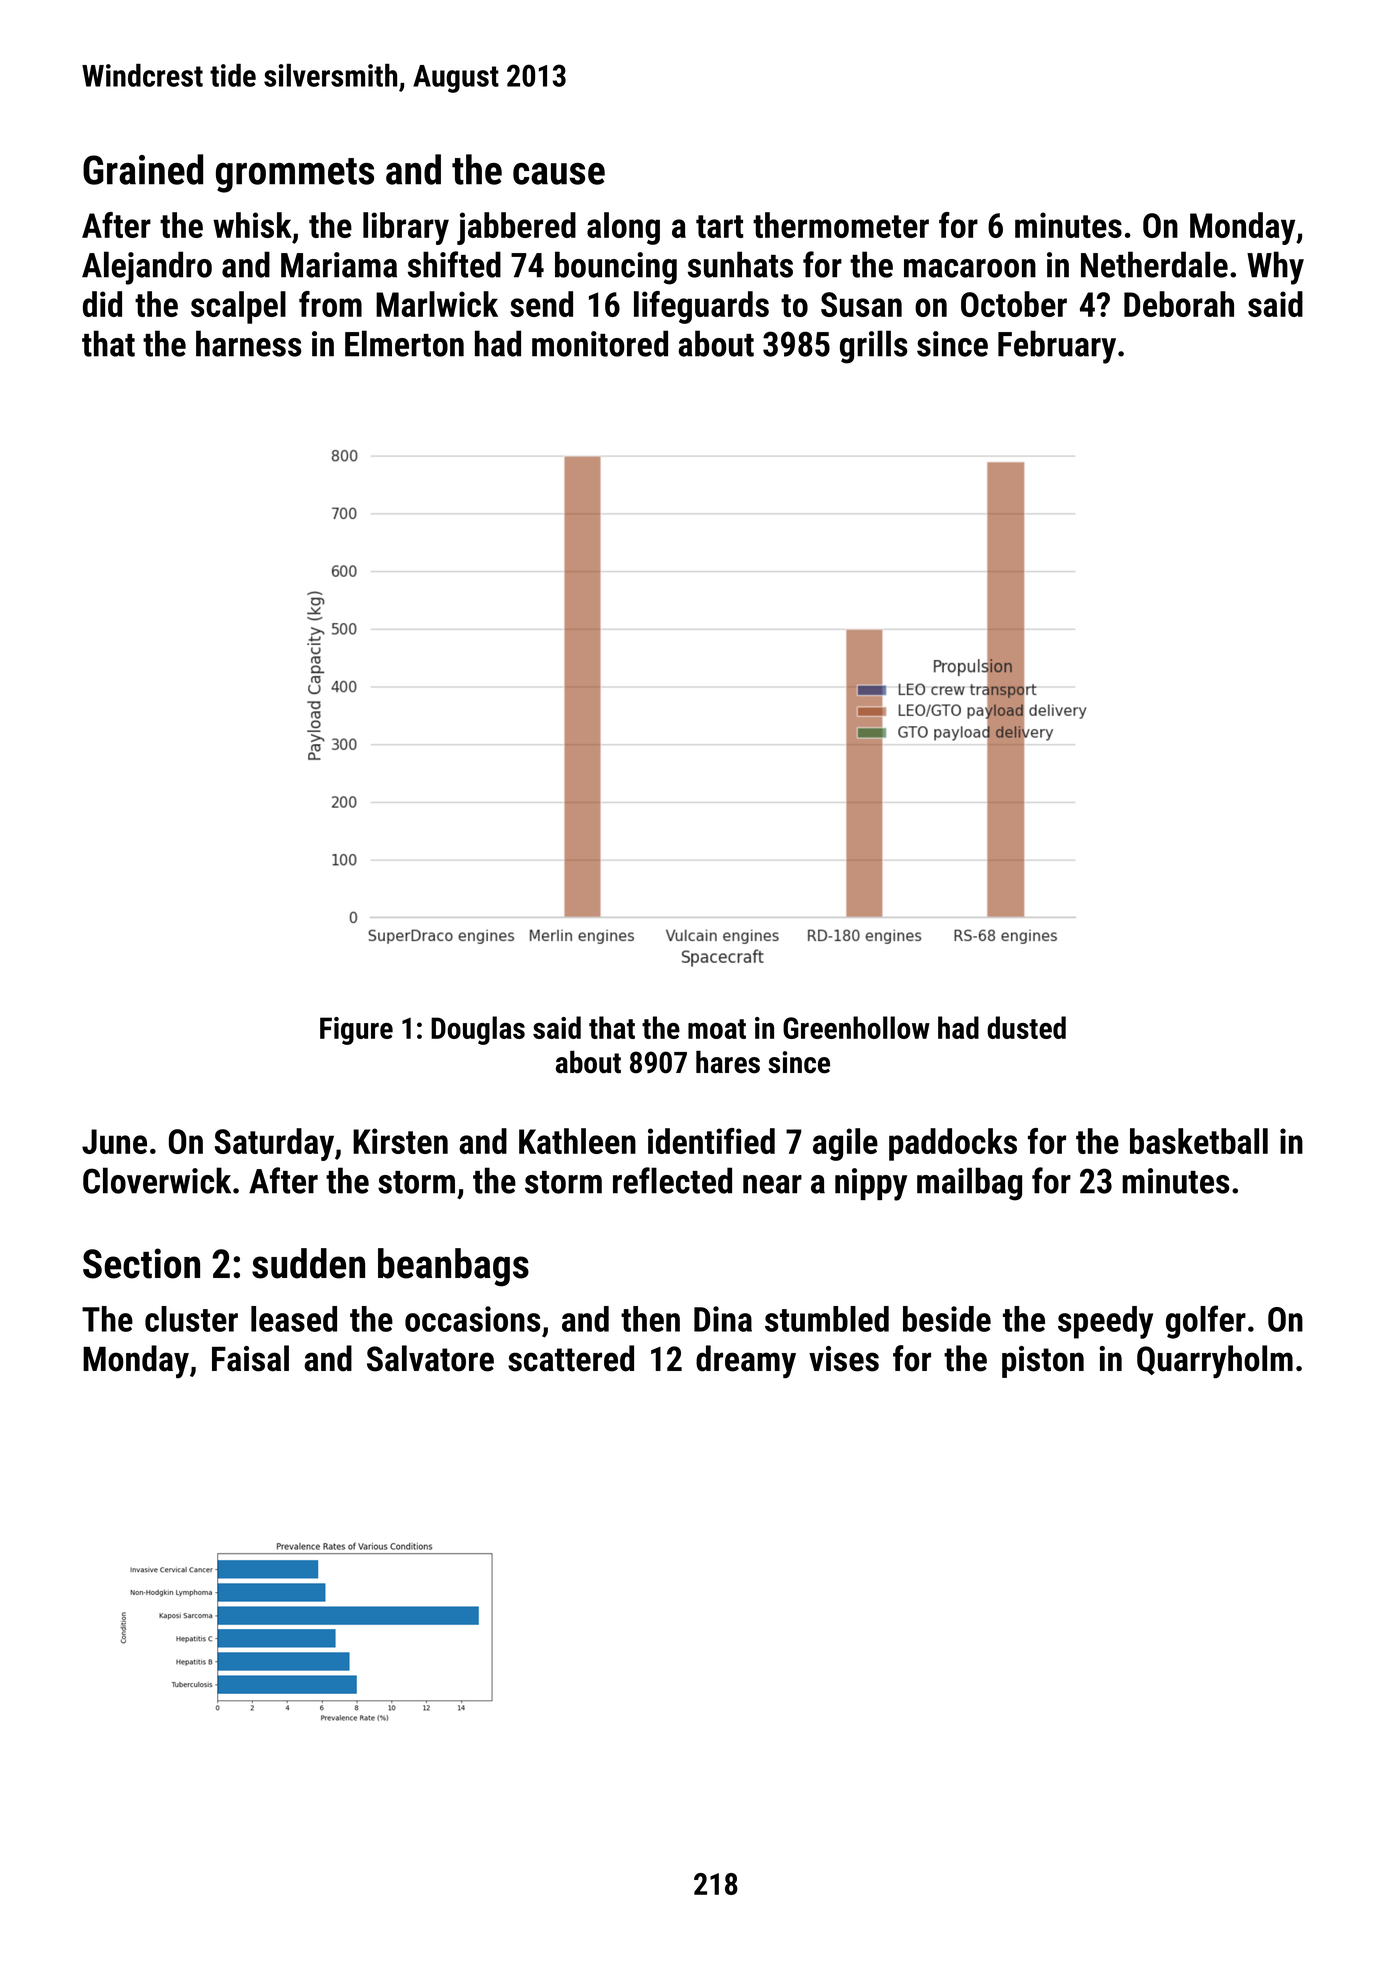 This screenshot has width=1386, height=1969. I want to click on Why, so click(1275, 268).
